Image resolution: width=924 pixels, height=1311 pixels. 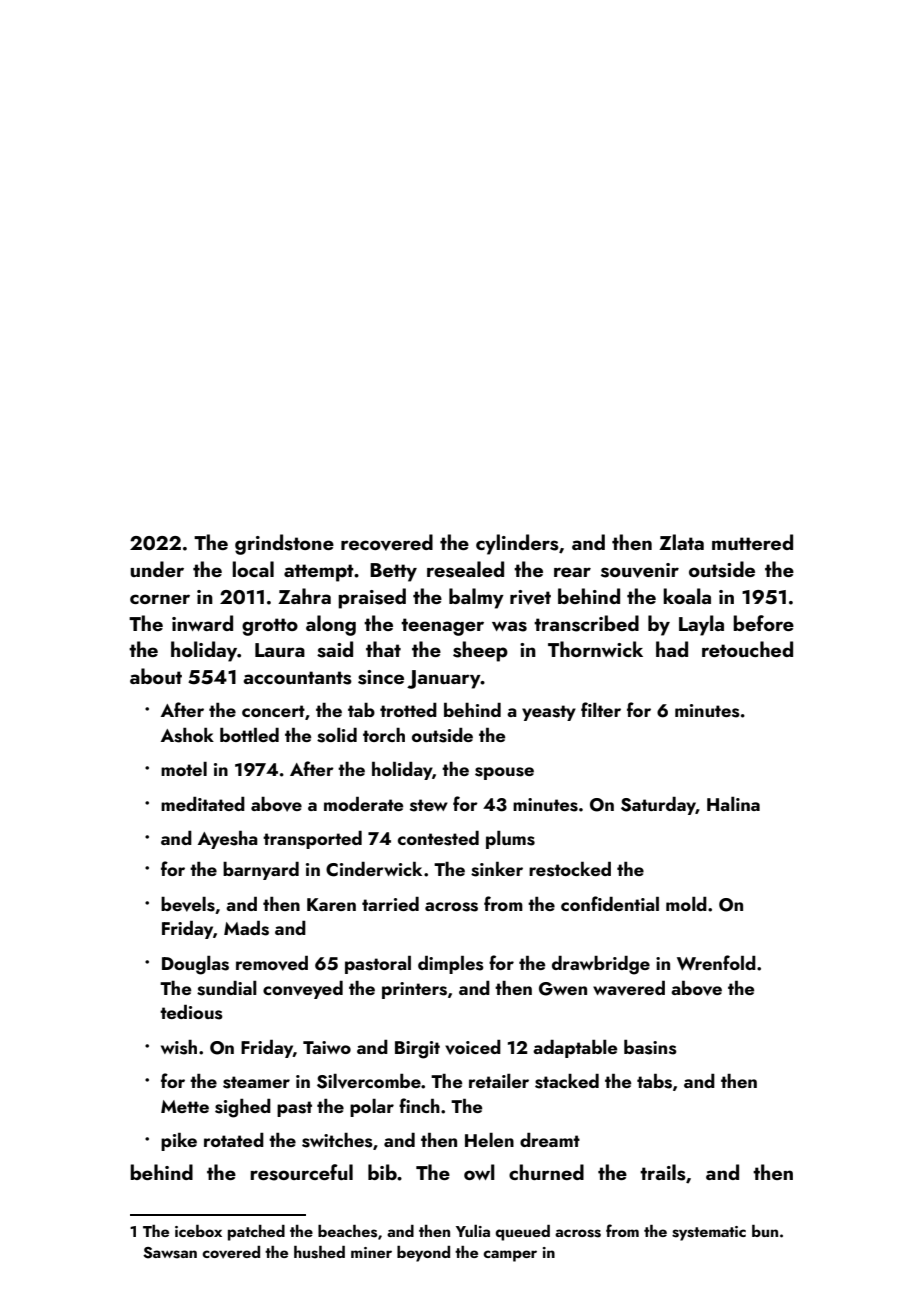 I want to click on hushed, so click(x=319, y=1252).
